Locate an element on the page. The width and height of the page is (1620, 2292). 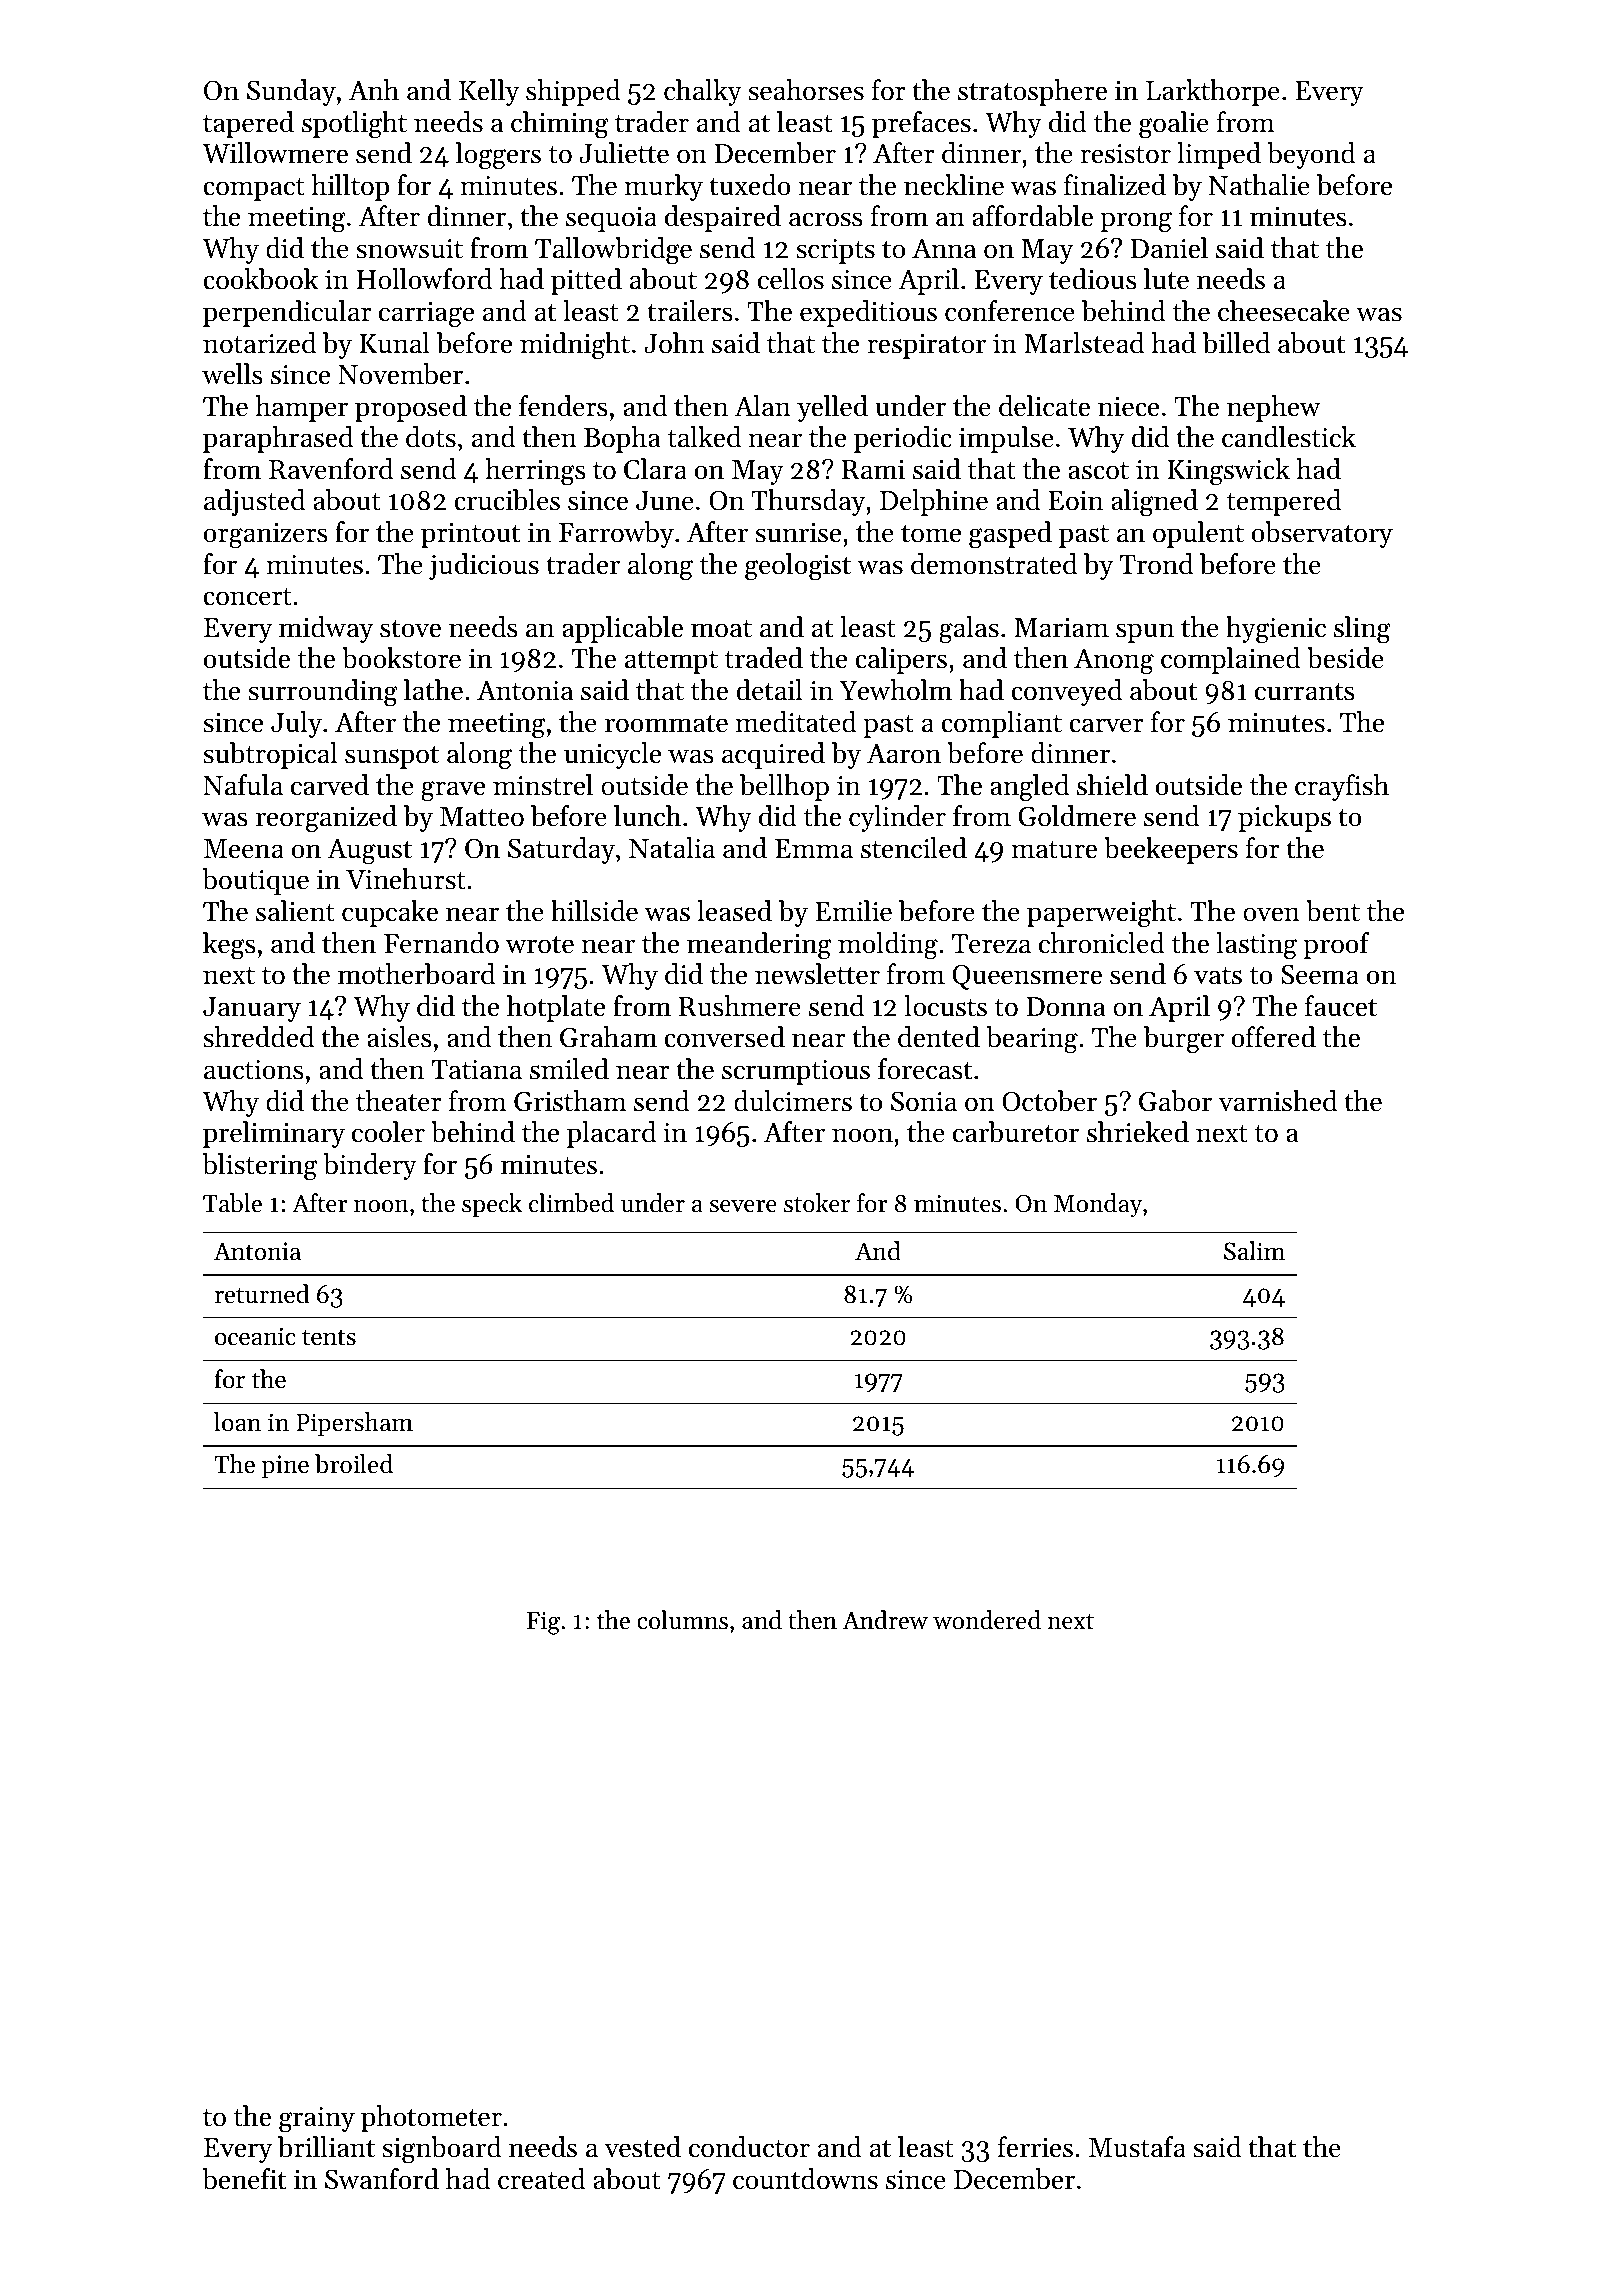
hilltop is located at coordinates (350, 187).
